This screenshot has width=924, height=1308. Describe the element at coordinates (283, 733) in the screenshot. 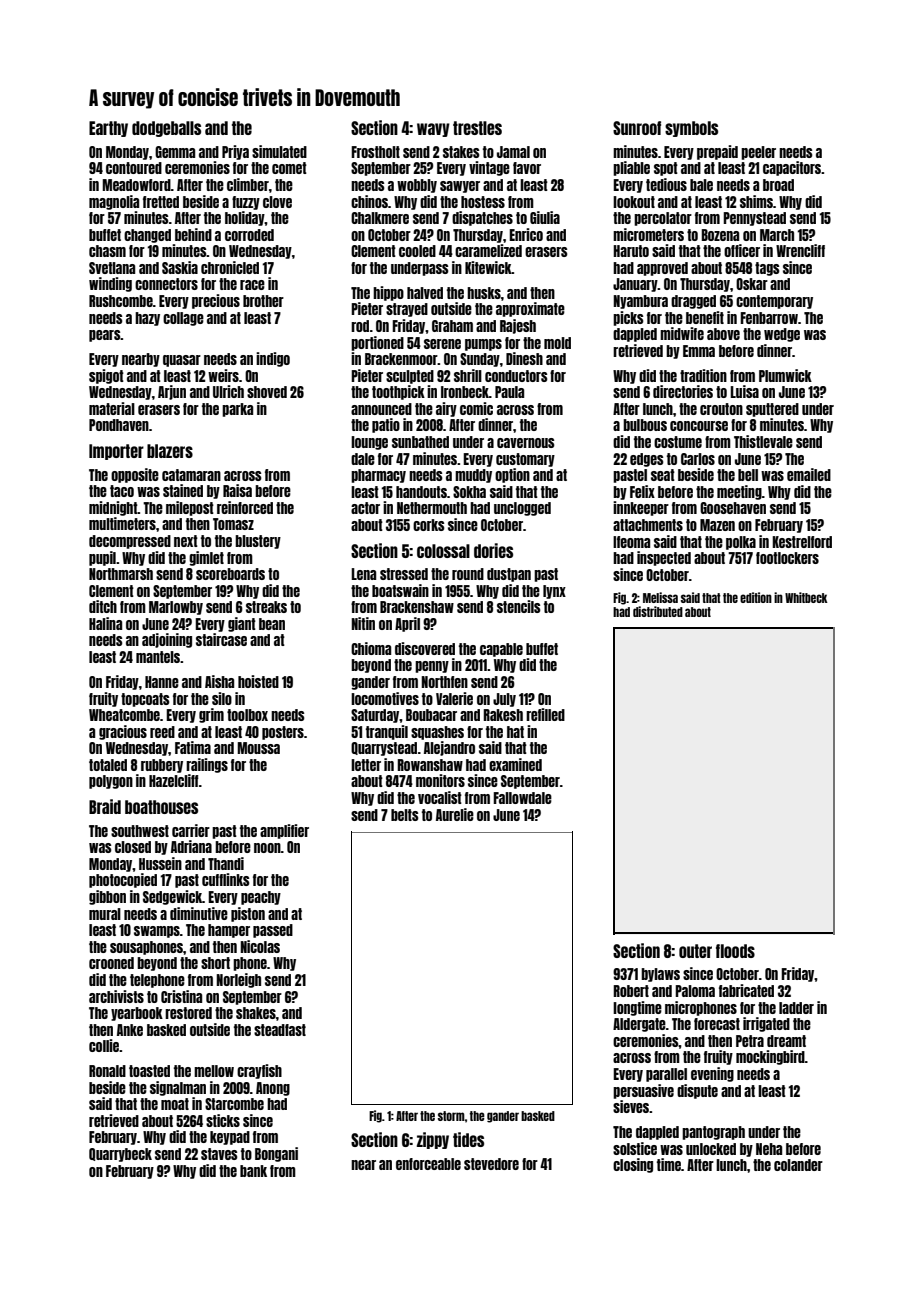

I see `posters` at that location.
